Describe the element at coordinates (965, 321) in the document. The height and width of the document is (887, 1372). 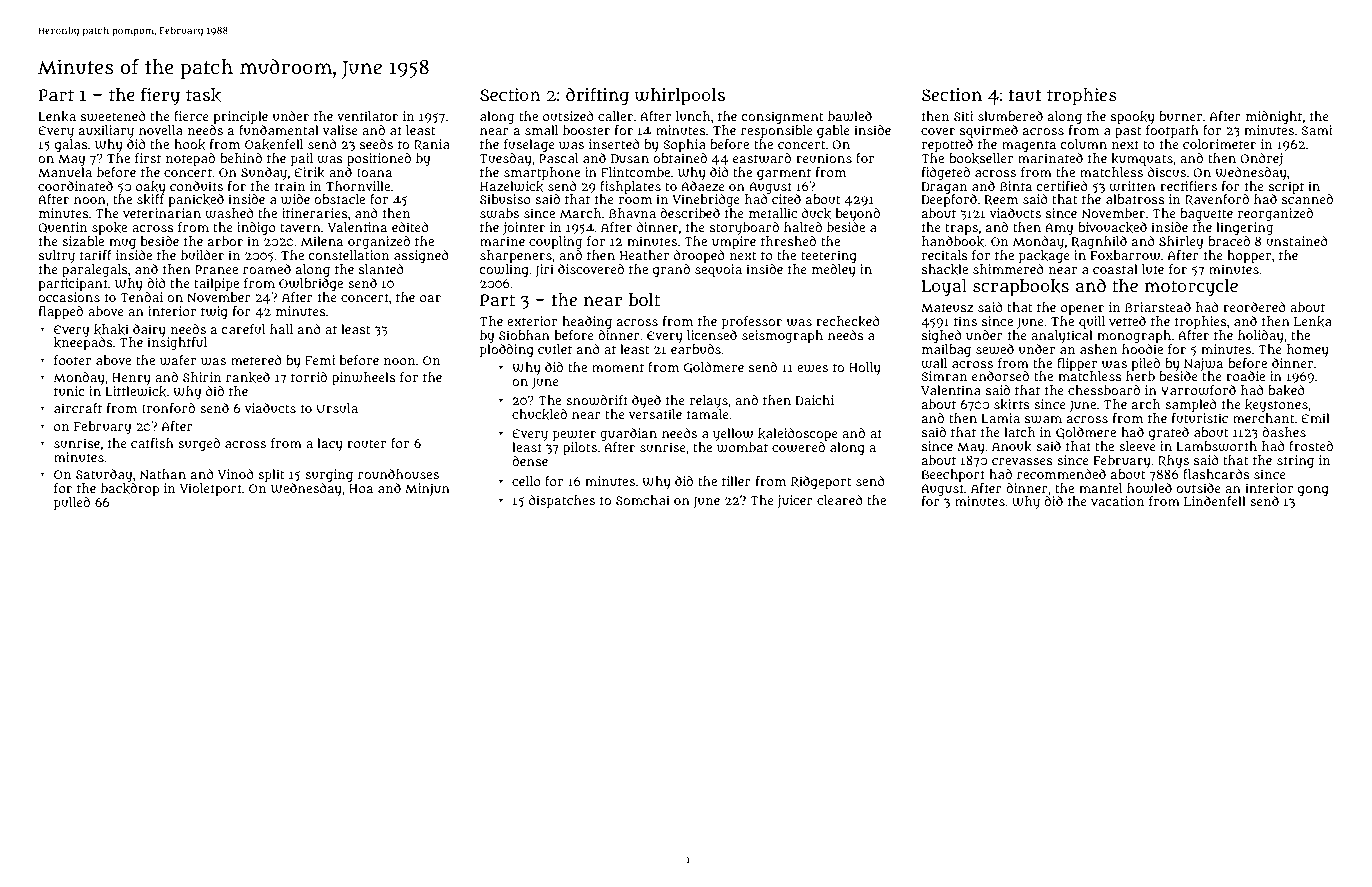
I see `tins` at that location.
